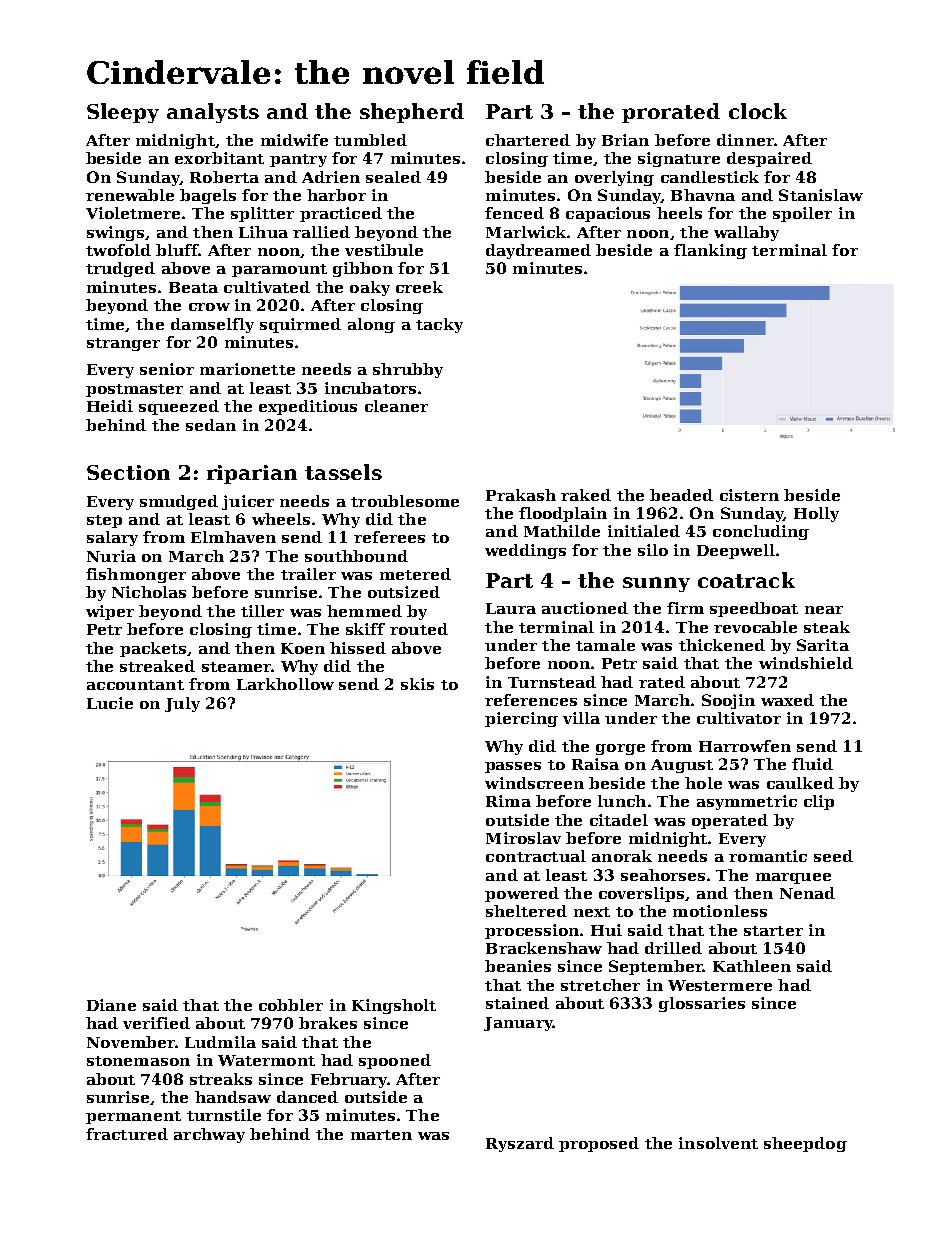  Describe the element at coordinates (128, 472) in the document. I see `Section` at that location.
